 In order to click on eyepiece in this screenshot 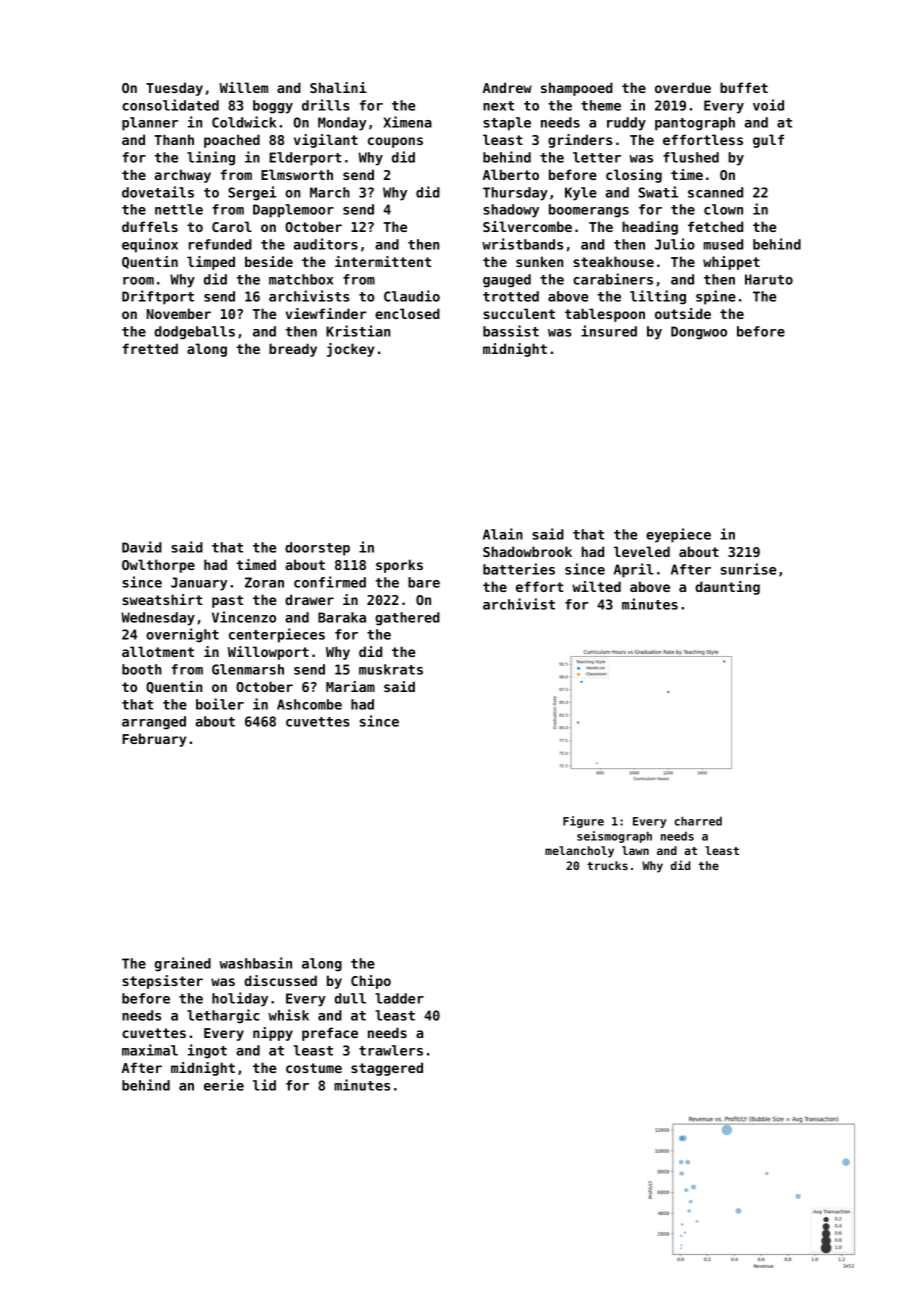, I will do `click(678, 535)`.
